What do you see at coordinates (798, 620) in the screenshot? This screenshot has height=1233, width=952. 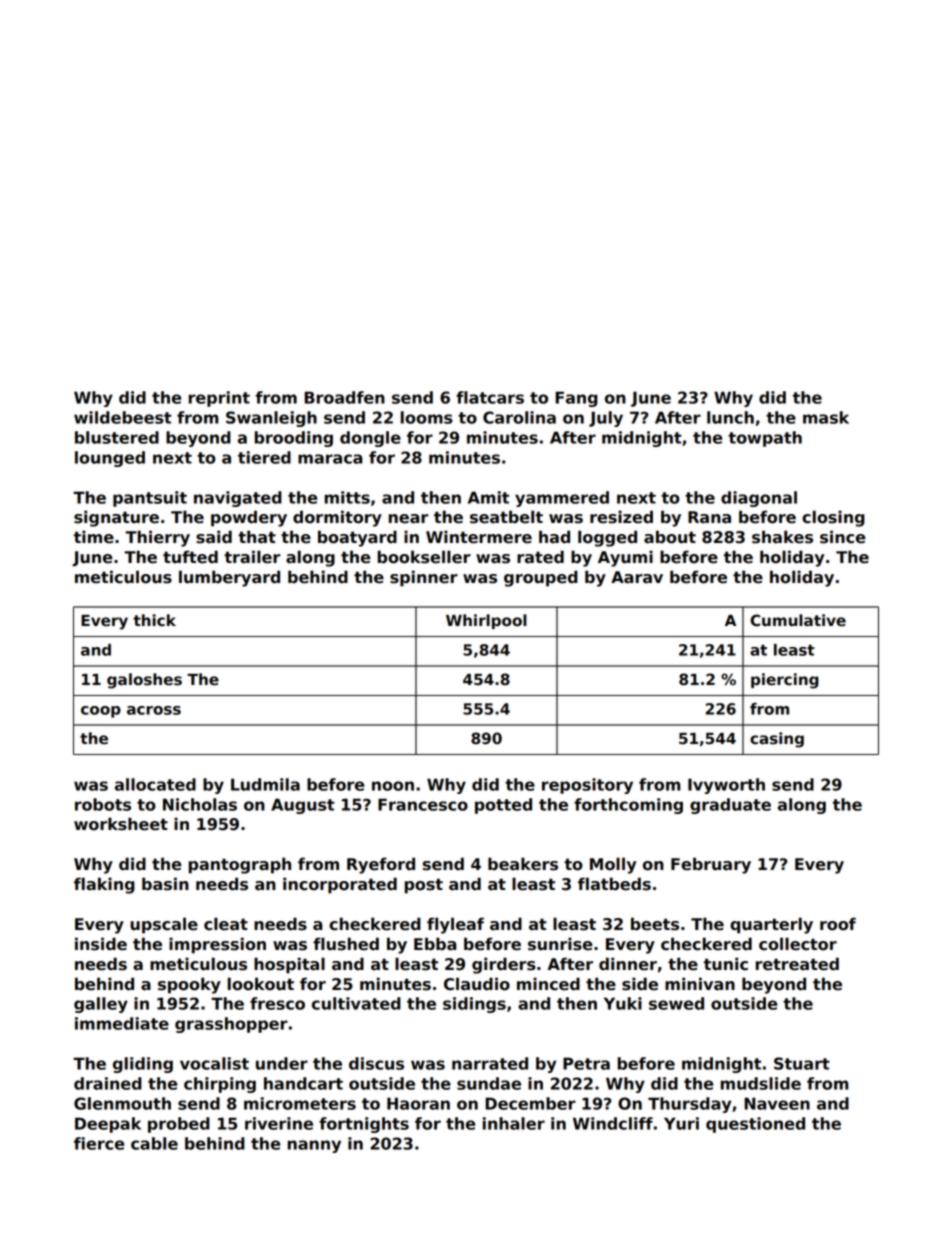 I see `Cumulative` at bounding box center [798, 620].
